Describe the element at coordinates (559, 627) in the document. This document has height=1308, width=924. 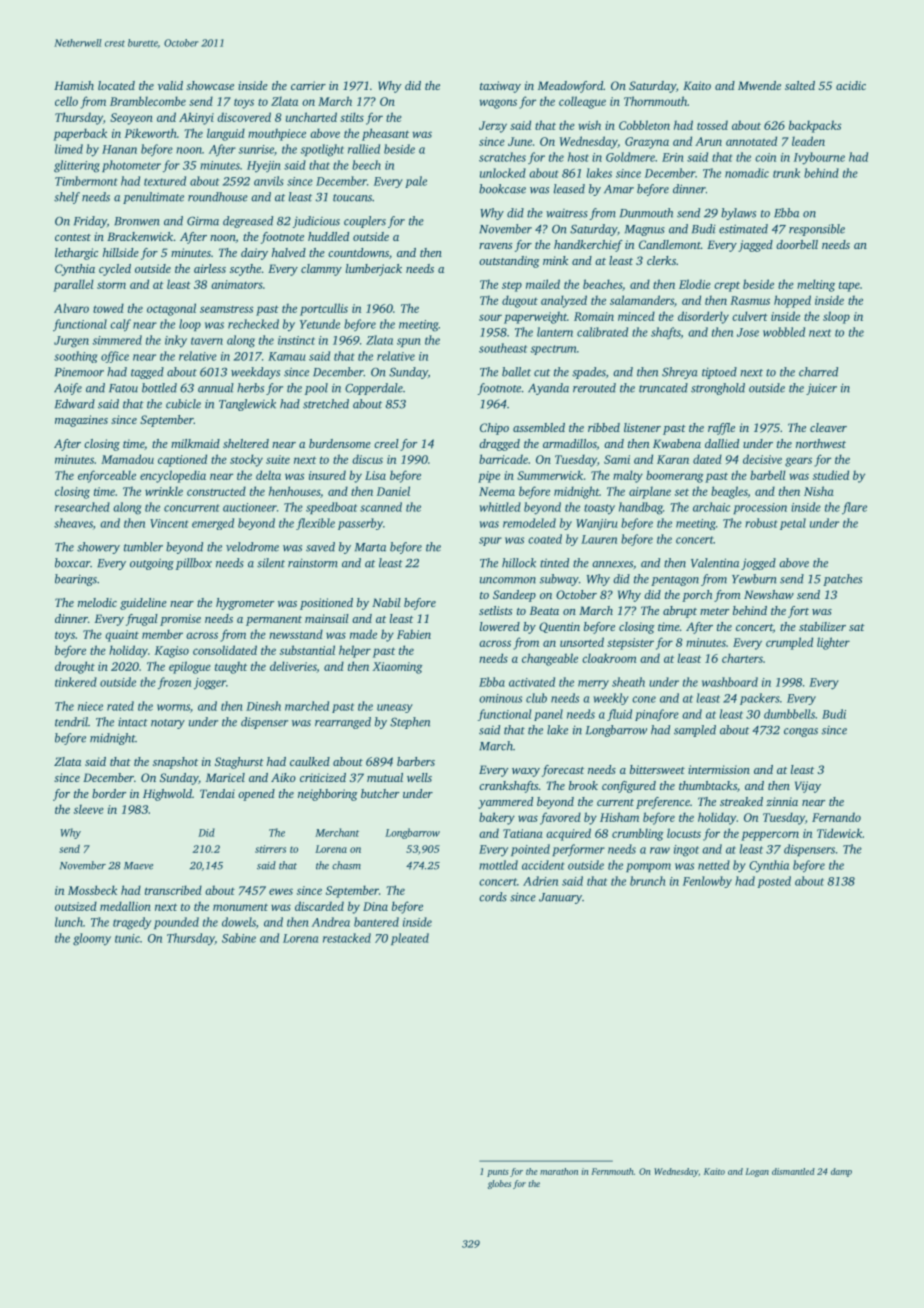
I see `Quentin` at that location.
